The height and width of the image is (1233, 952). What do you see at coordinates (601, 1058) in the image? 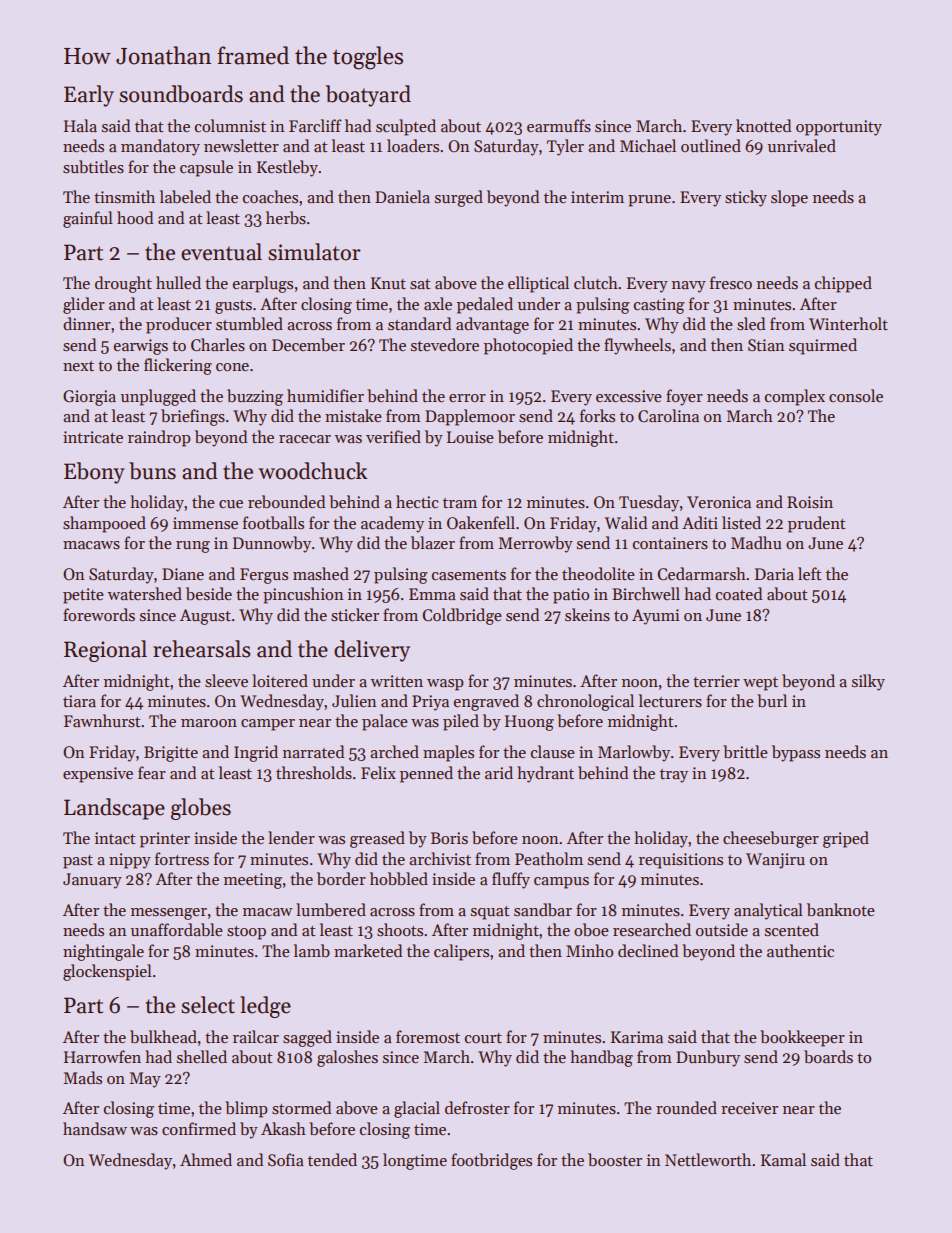
I see `handbag` at bounding box center [601, 1058].
